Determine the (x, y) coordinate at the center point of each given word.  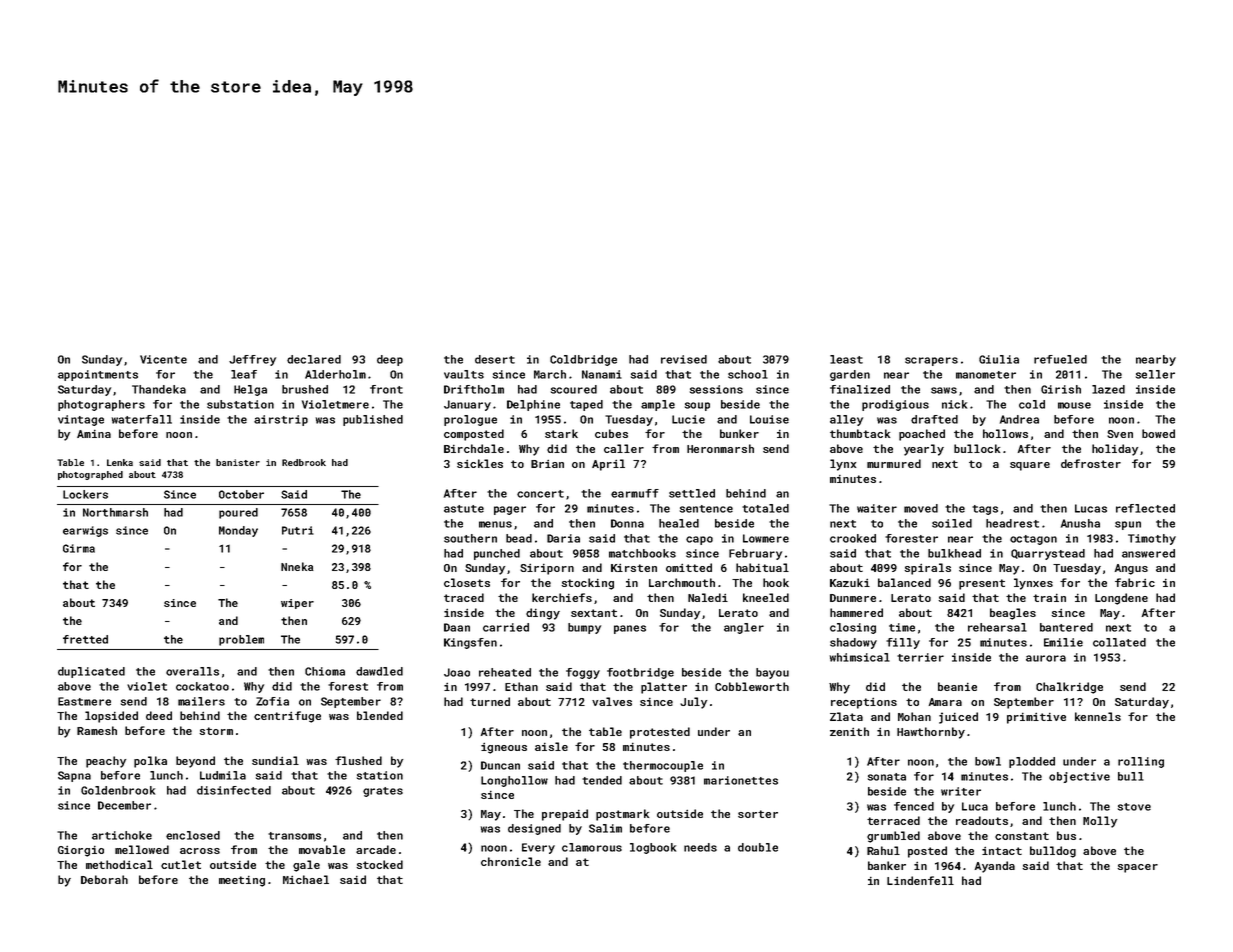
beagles (1013, 614)
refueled (1060, 359)
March (550, 374)
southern (470, 538)
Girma (79, 548)
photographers (101, 405)
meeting (242, 881)
